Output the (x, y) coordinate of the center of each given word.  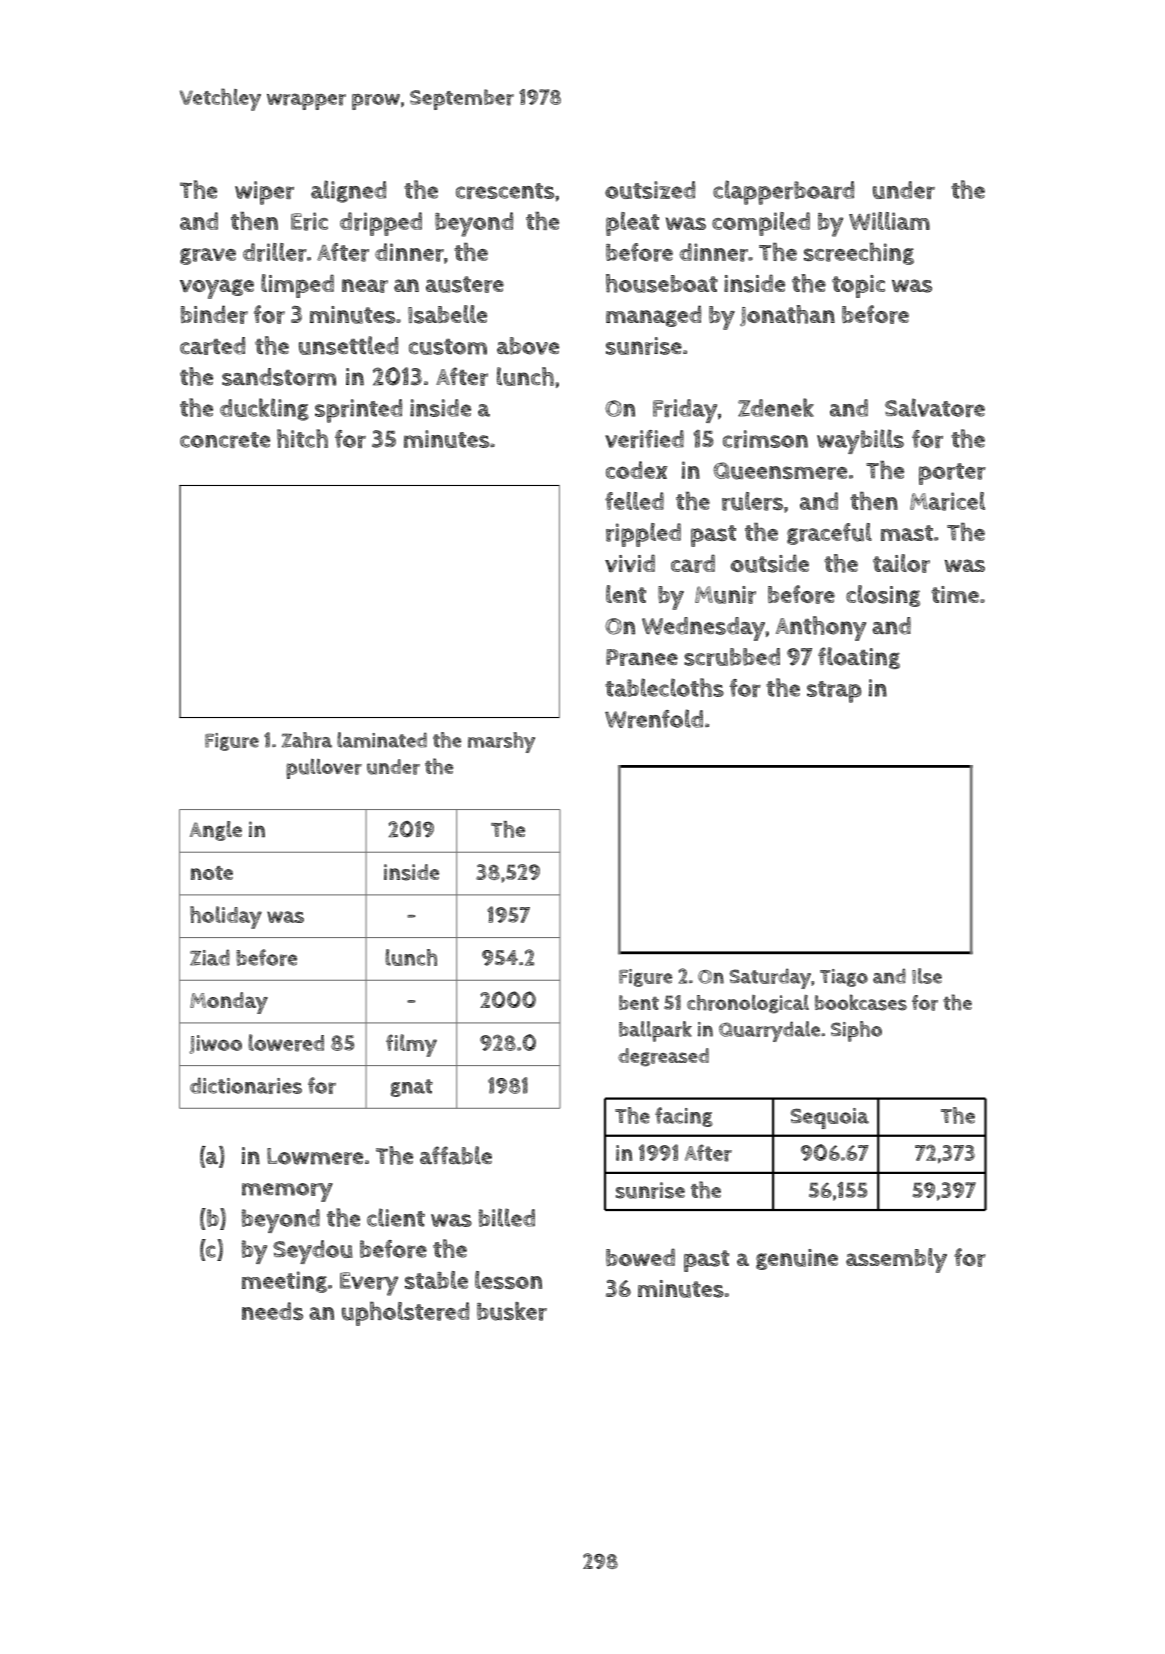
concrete (225, 440)
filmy (411, 1045)
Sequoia (830, 1118)
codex (637, 470)
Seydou (313, 1252)
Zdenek (776, 407)
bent (639, 1002)
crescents (505, 191)
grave (208, 256)
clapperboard (783, 192)
